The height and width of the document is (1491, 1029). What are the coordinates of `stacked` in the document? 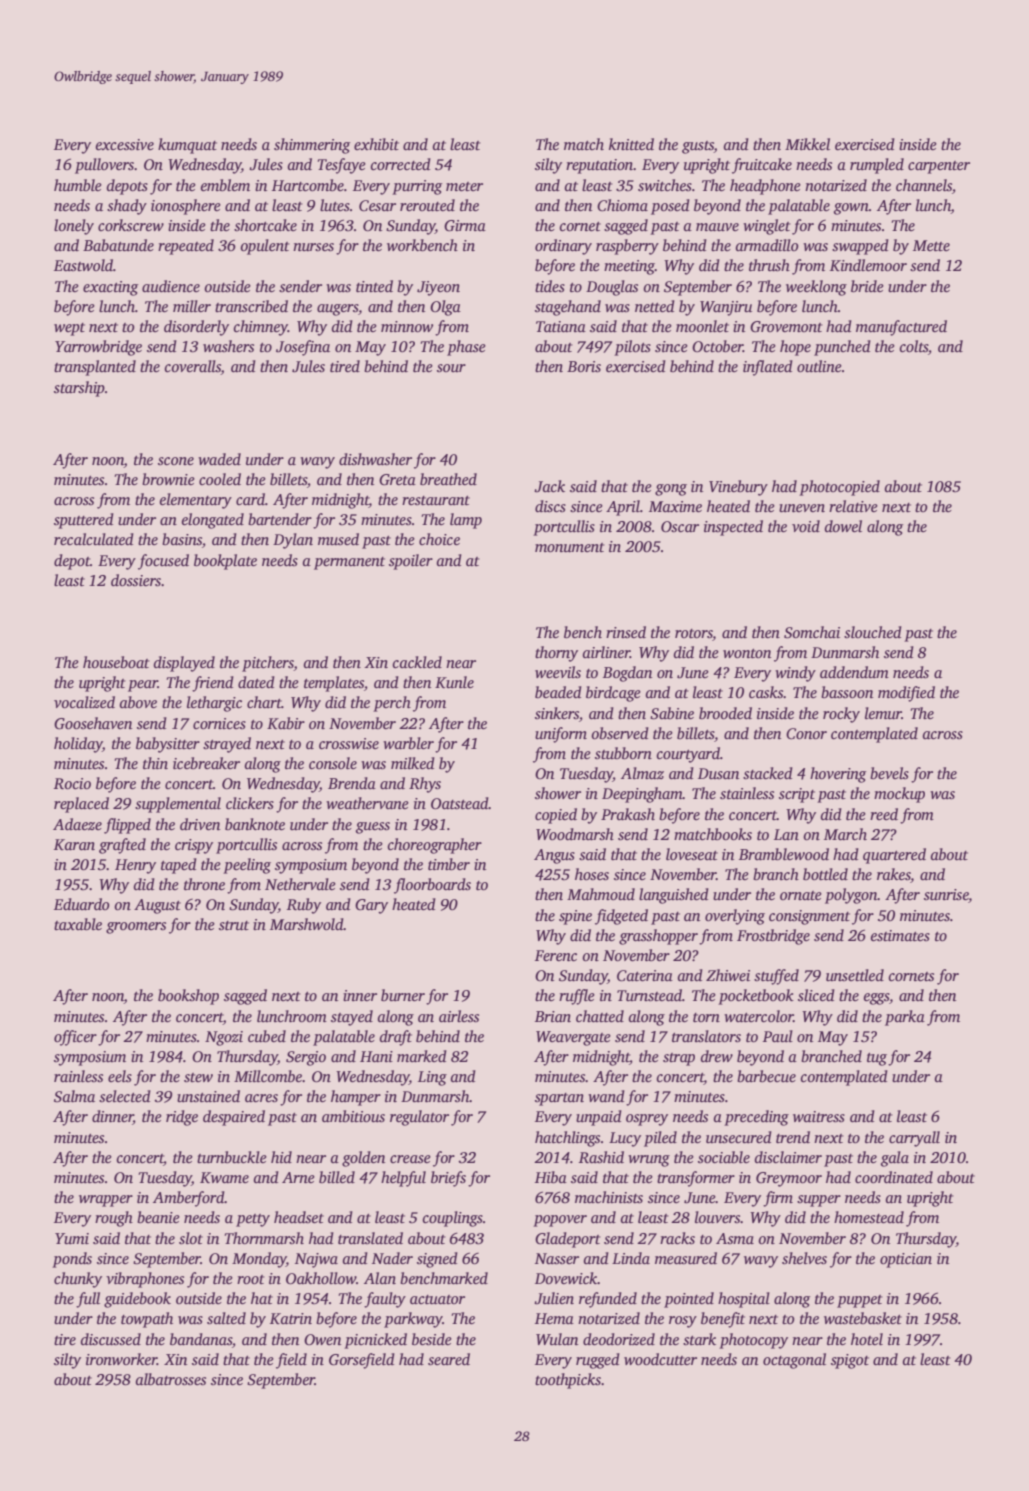 It's located at (768, 773).
